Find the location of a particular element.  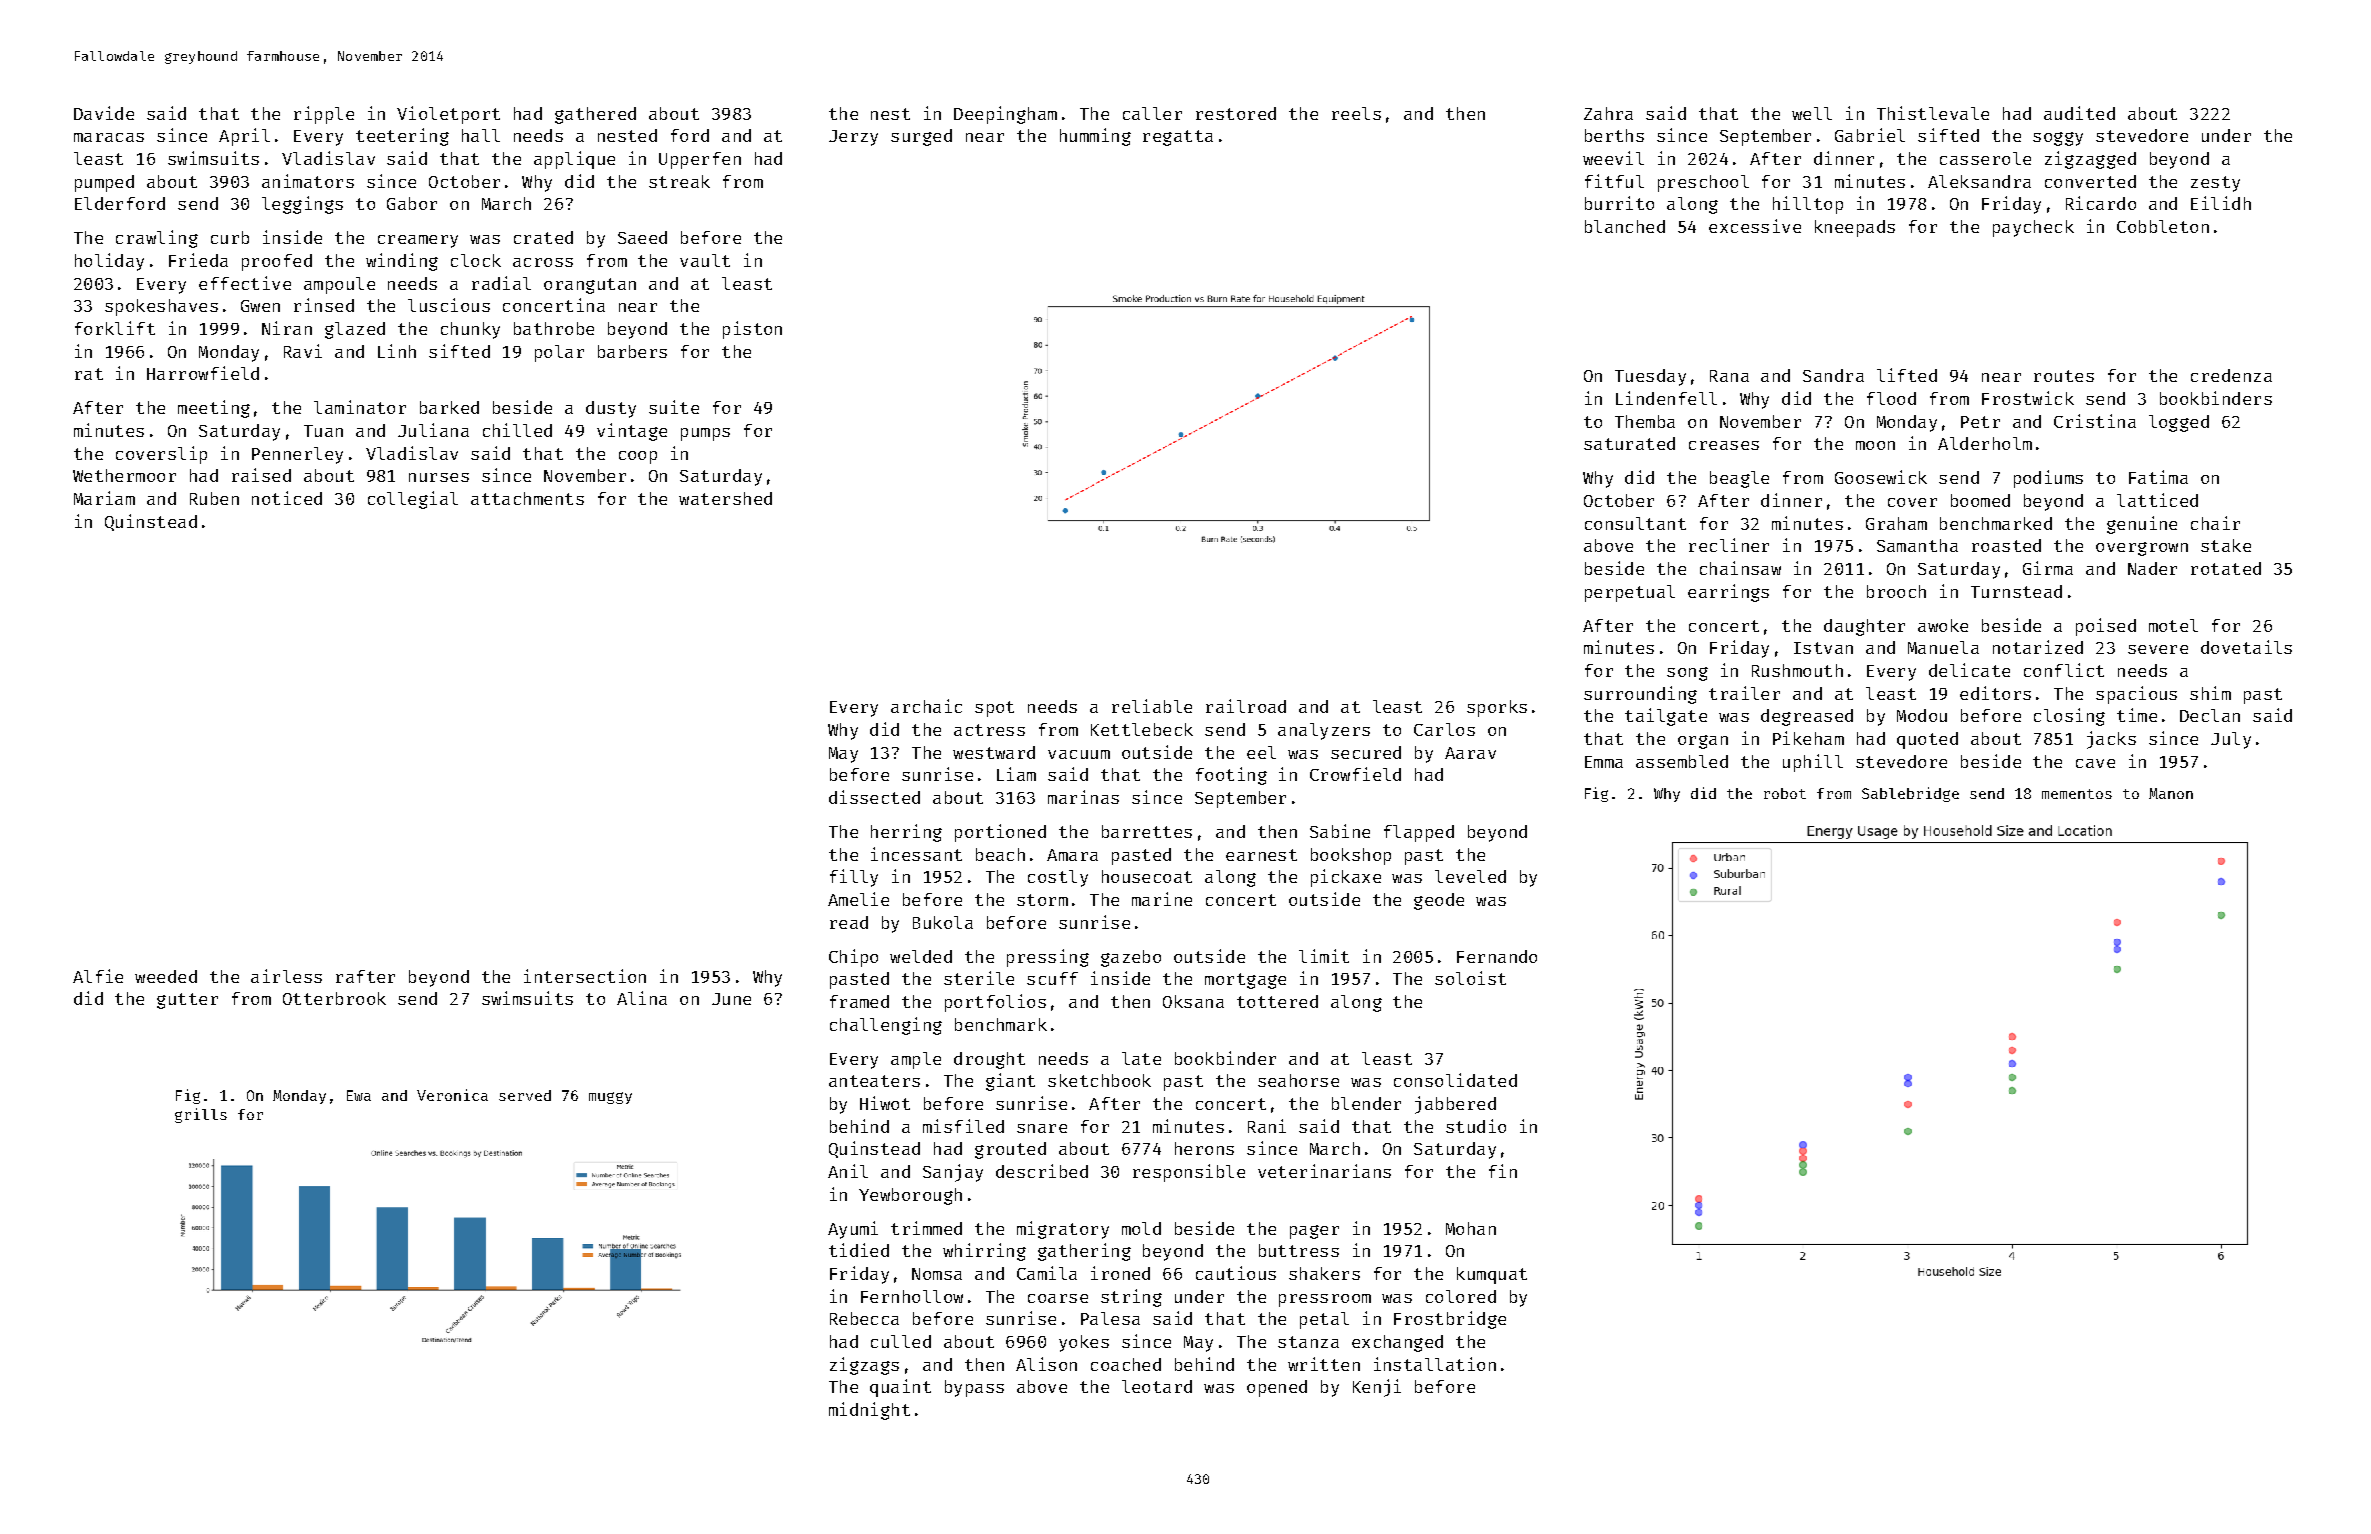

Linh is located at coordinates (397, 351).
